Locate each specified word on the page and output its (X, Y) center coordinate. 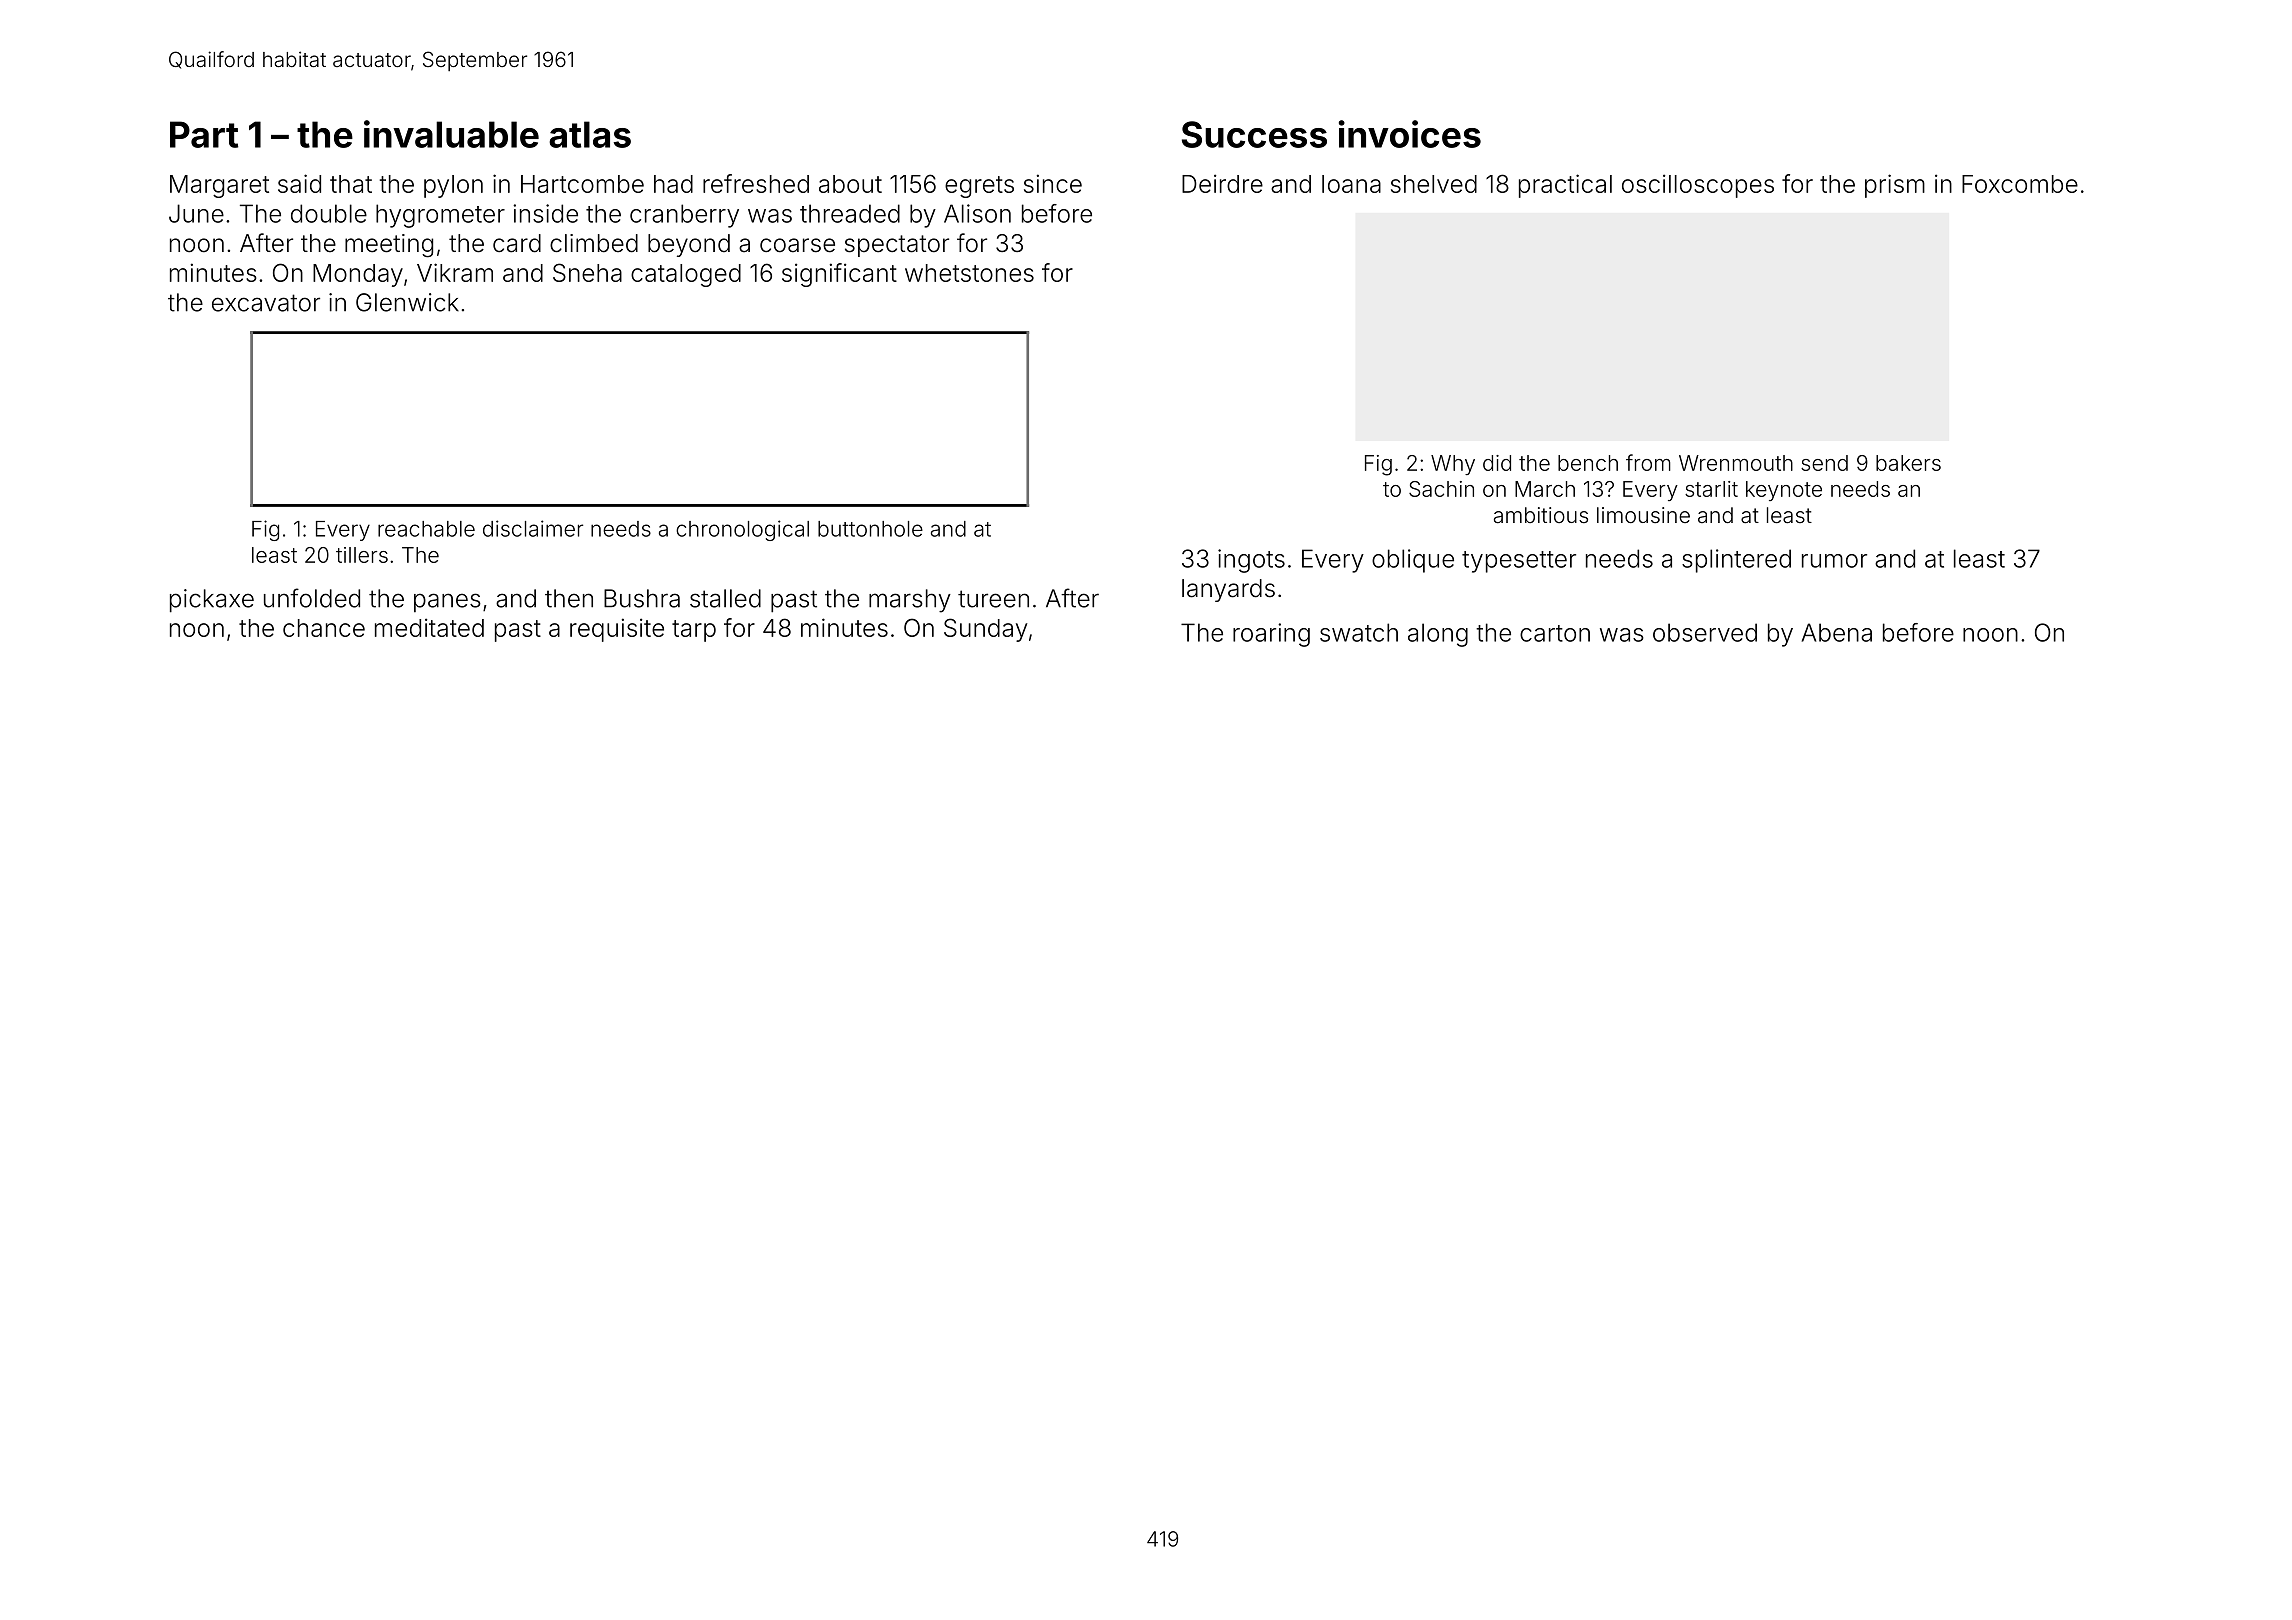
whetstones (969, 273)
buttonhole (870, 529)
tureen (993, 599)
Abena (1837, 632)
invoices (1410, 134)
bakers (1908, 463)
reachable (426, 529)
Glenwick (407, 302)
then (569, 598)
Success (1254, 134)
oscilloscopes (1698, 186)
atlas (590, 134)
